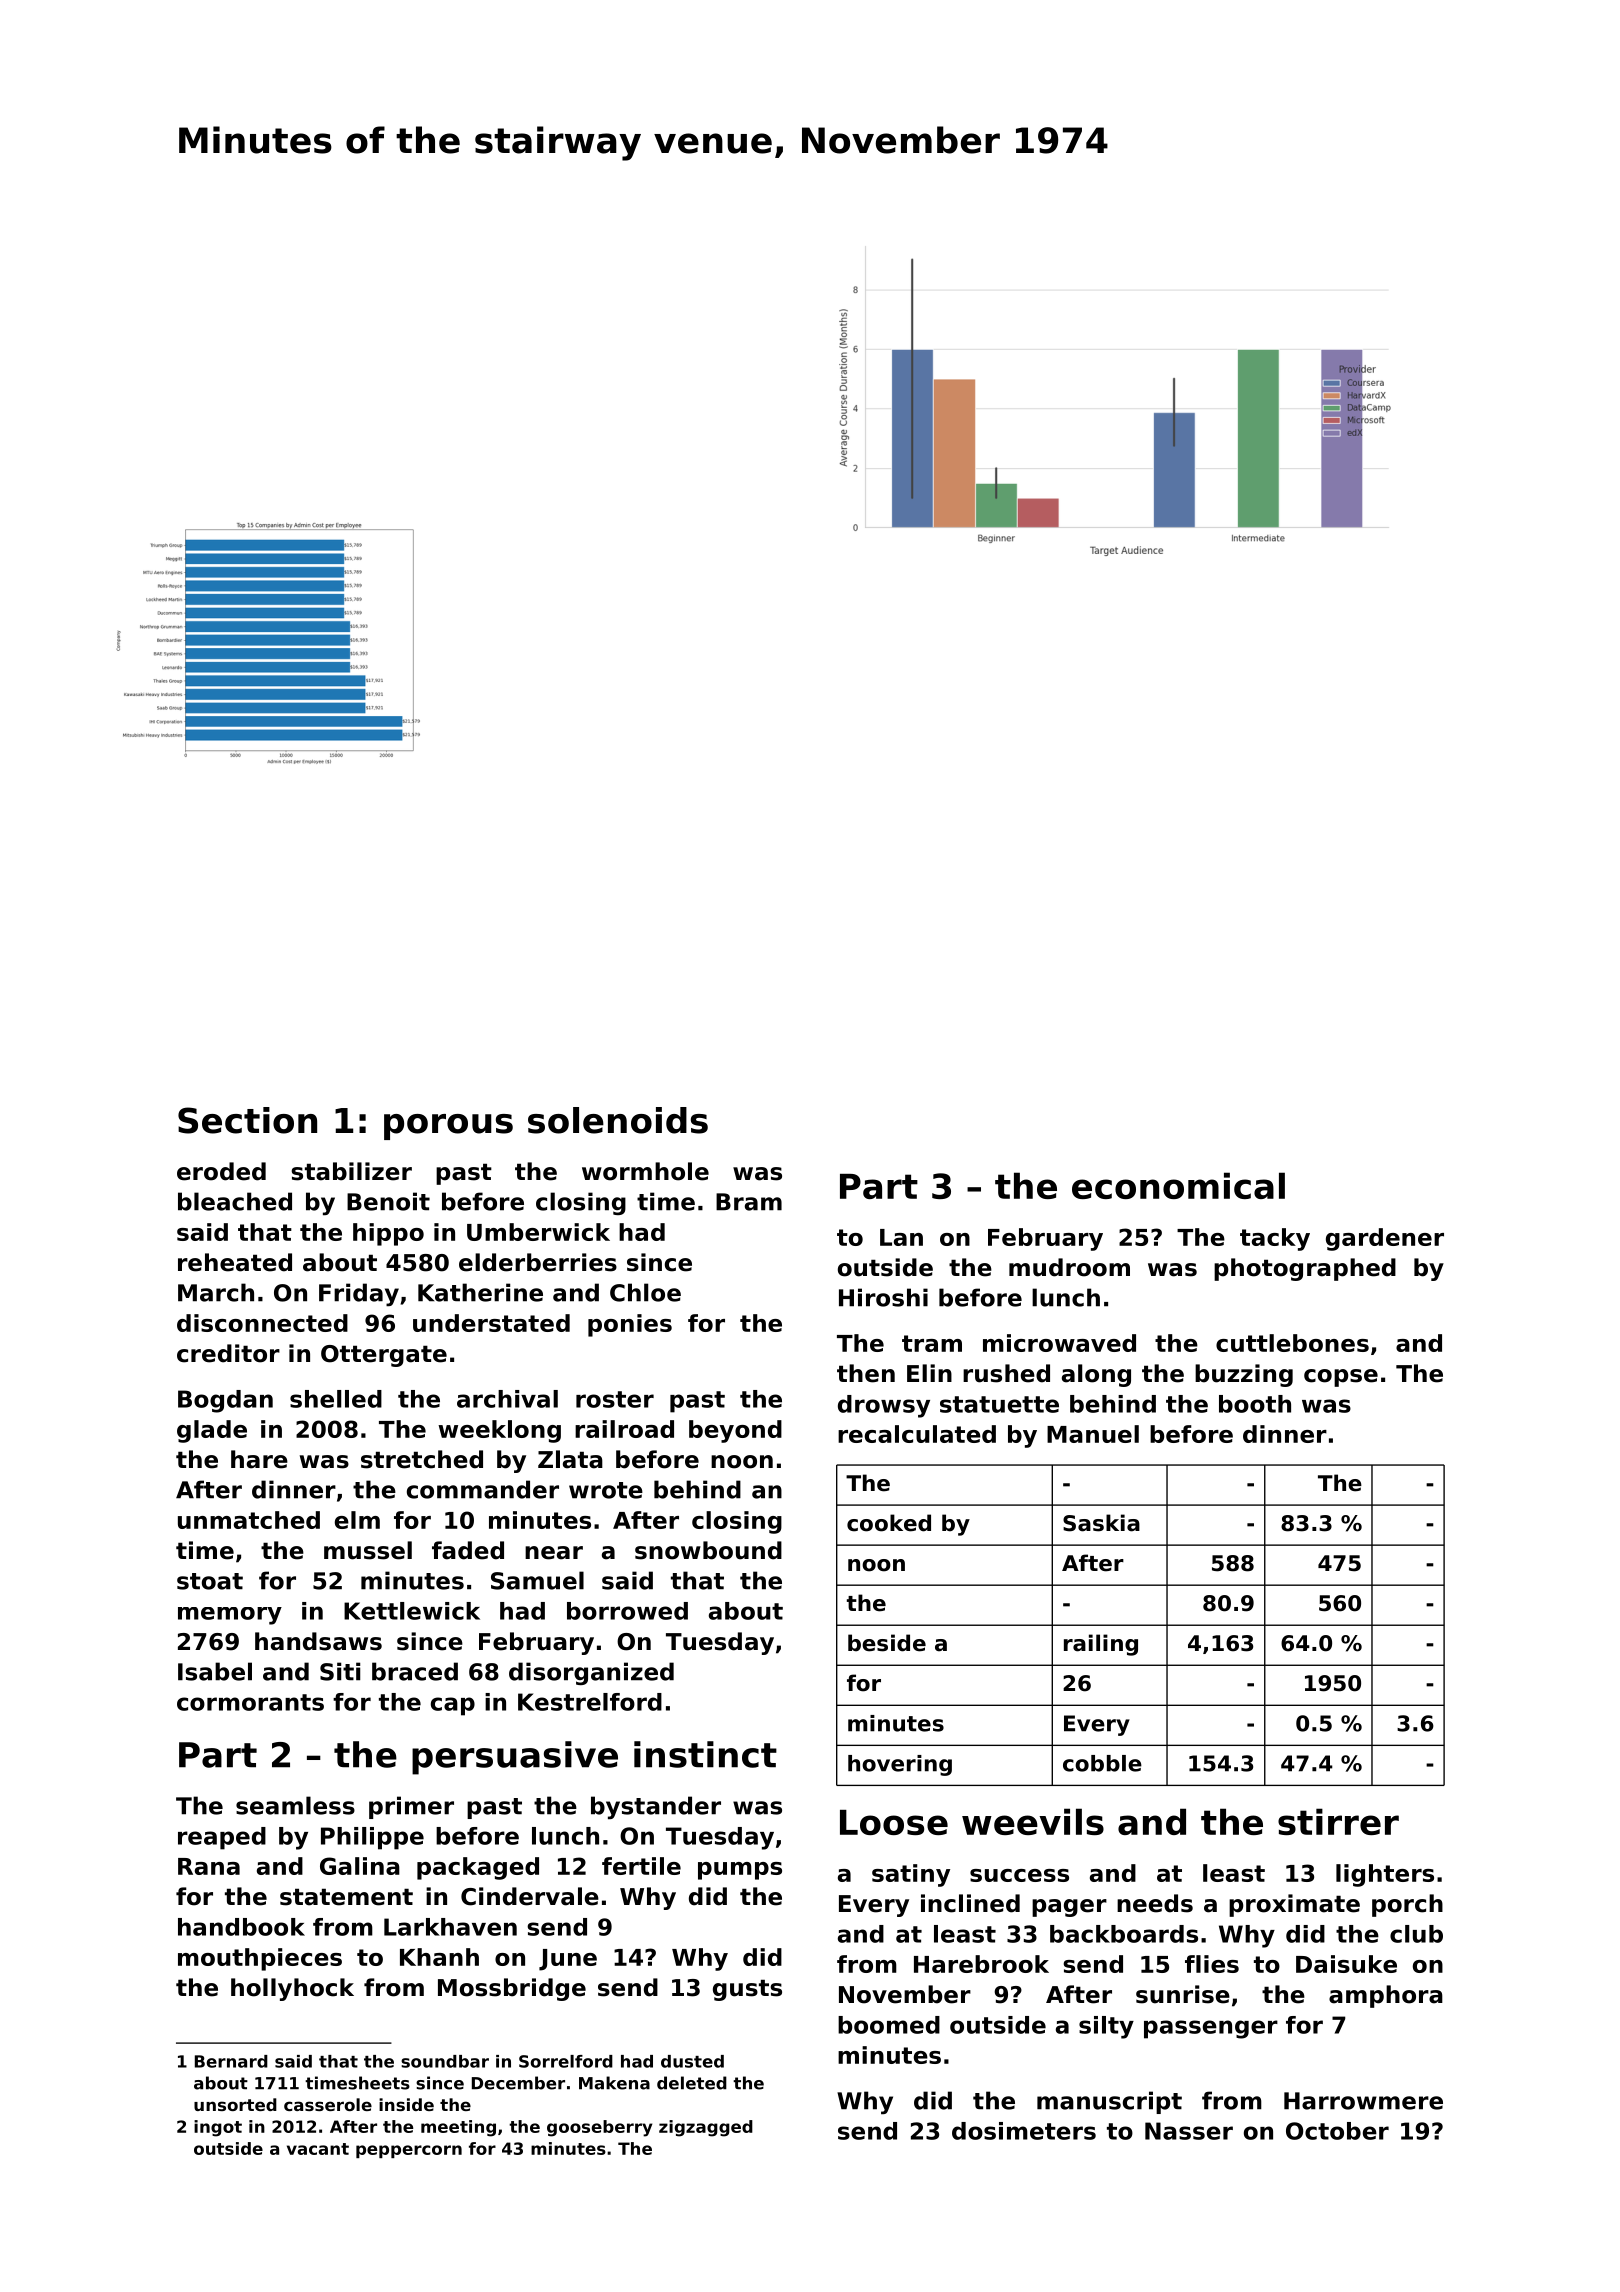 The width and height of the document is (1620, 2292). I want to click on Katherine, so click(480, 1292).
